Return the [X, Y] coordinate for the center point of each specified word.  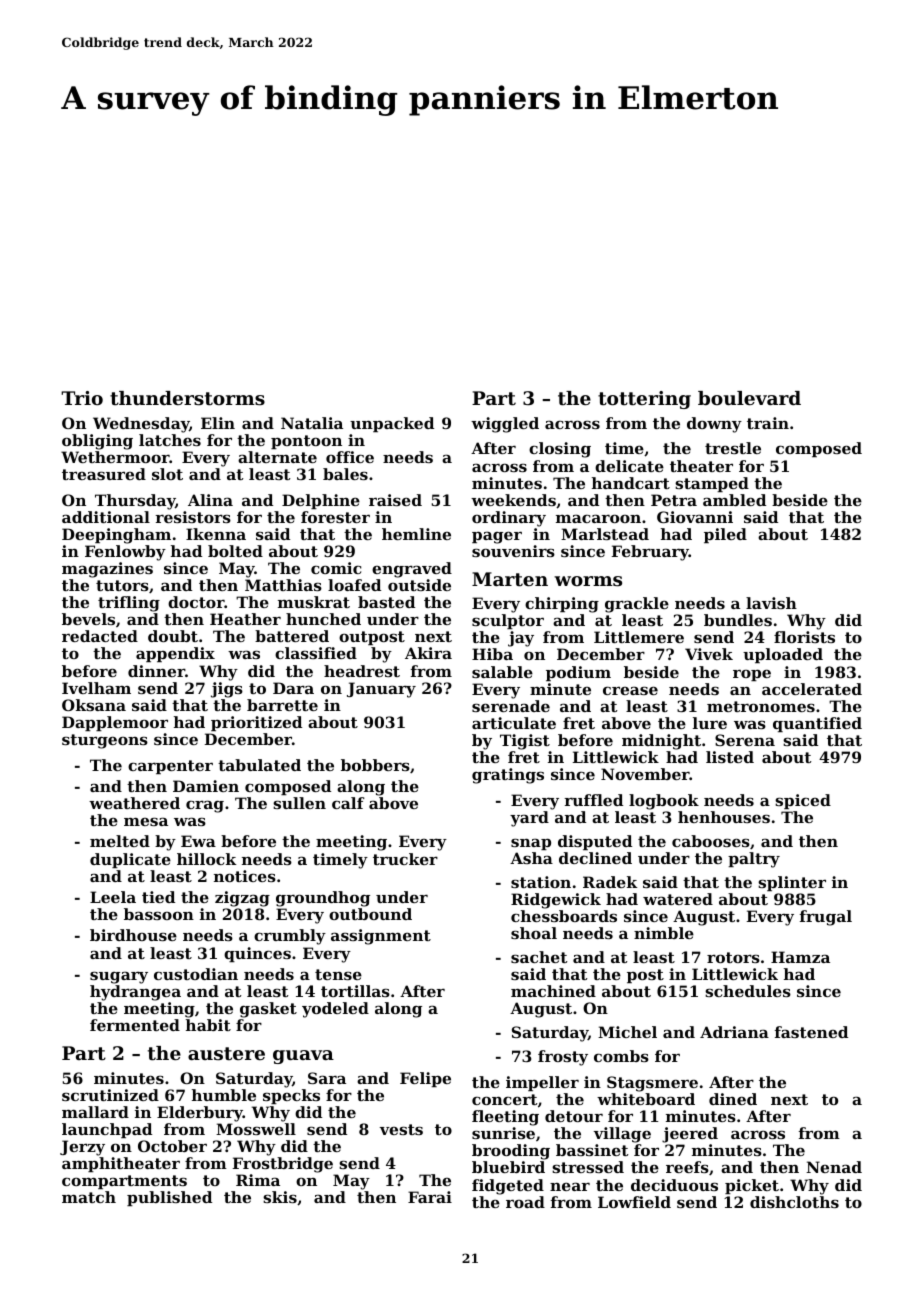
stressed [588, 1167]
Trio [82, 398]
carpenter [170, 767]
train [768, 423]
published [169, 1198]
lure [710, 723]
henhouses [724, 817]
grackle [637, 605]
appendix [175, 654]
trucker [405, 859]
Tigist [525, 742]
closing [560, 450]
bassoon [159, 914]
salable [502, 672]
